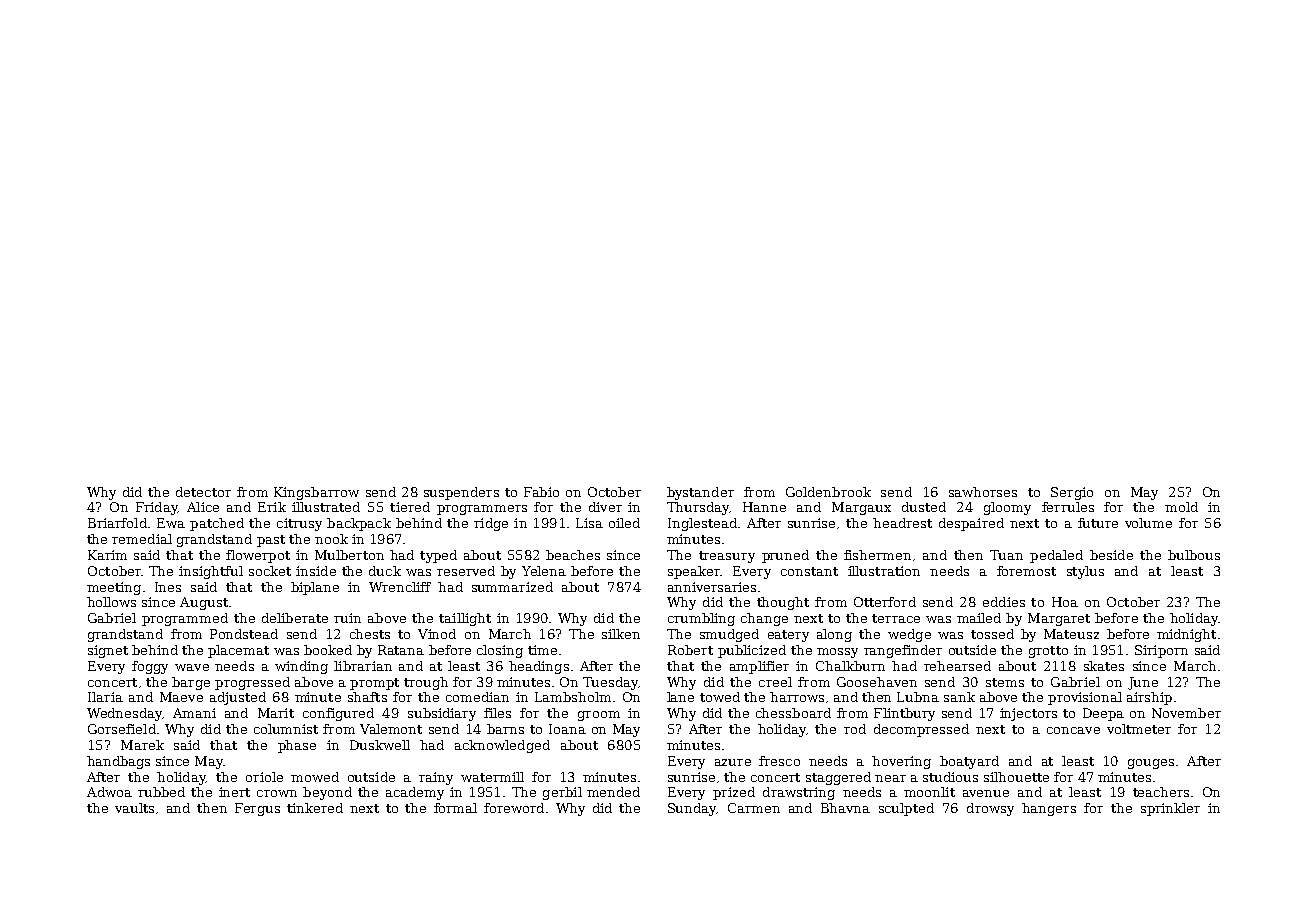 Image resolution: width=1308 pixels, height=924 pixels. Describe the element at coordinates (134, 808) in the screenshot. I see `vaults` at that location.
